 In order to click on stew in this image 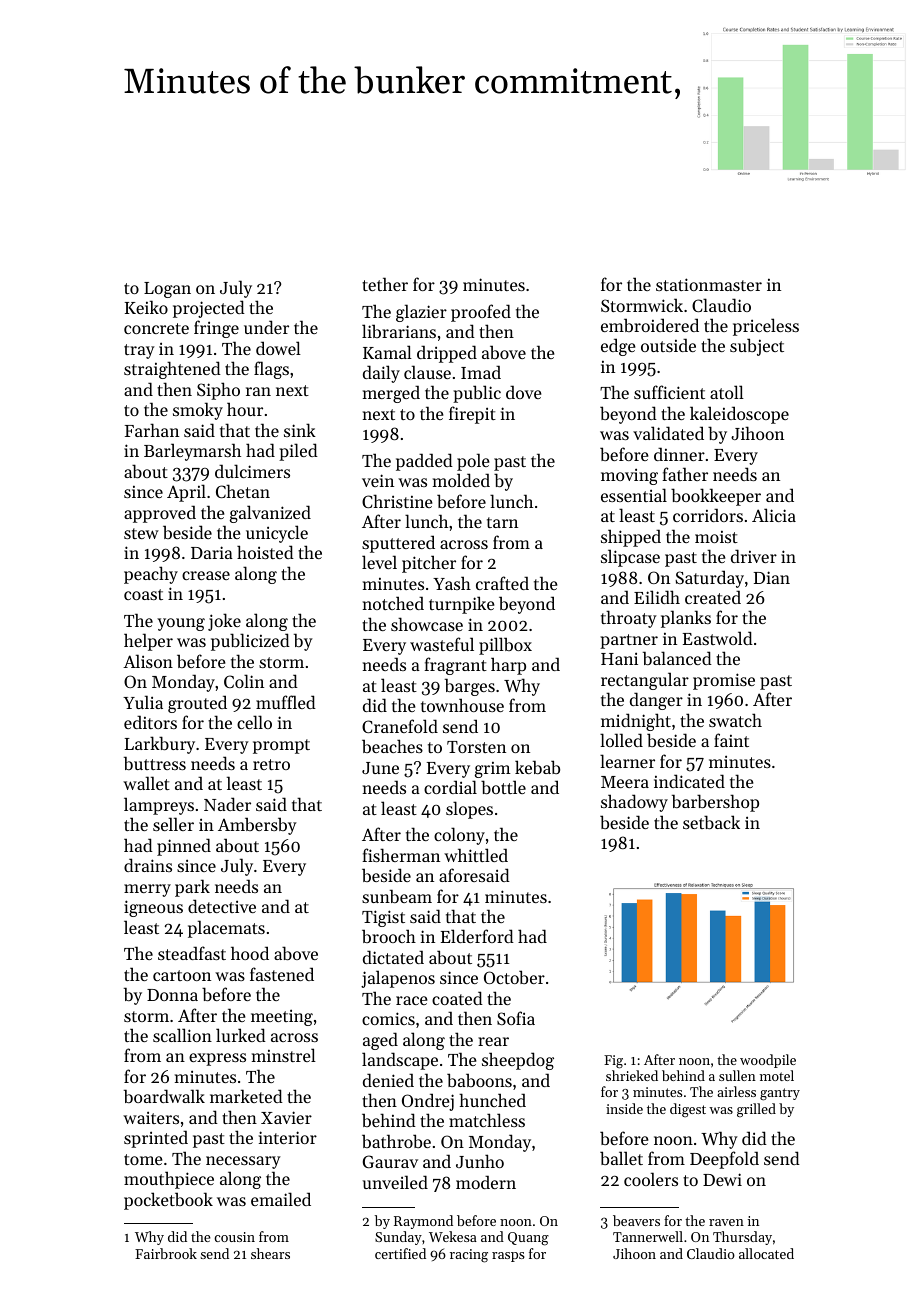, I will do `click(141, 533)`.
